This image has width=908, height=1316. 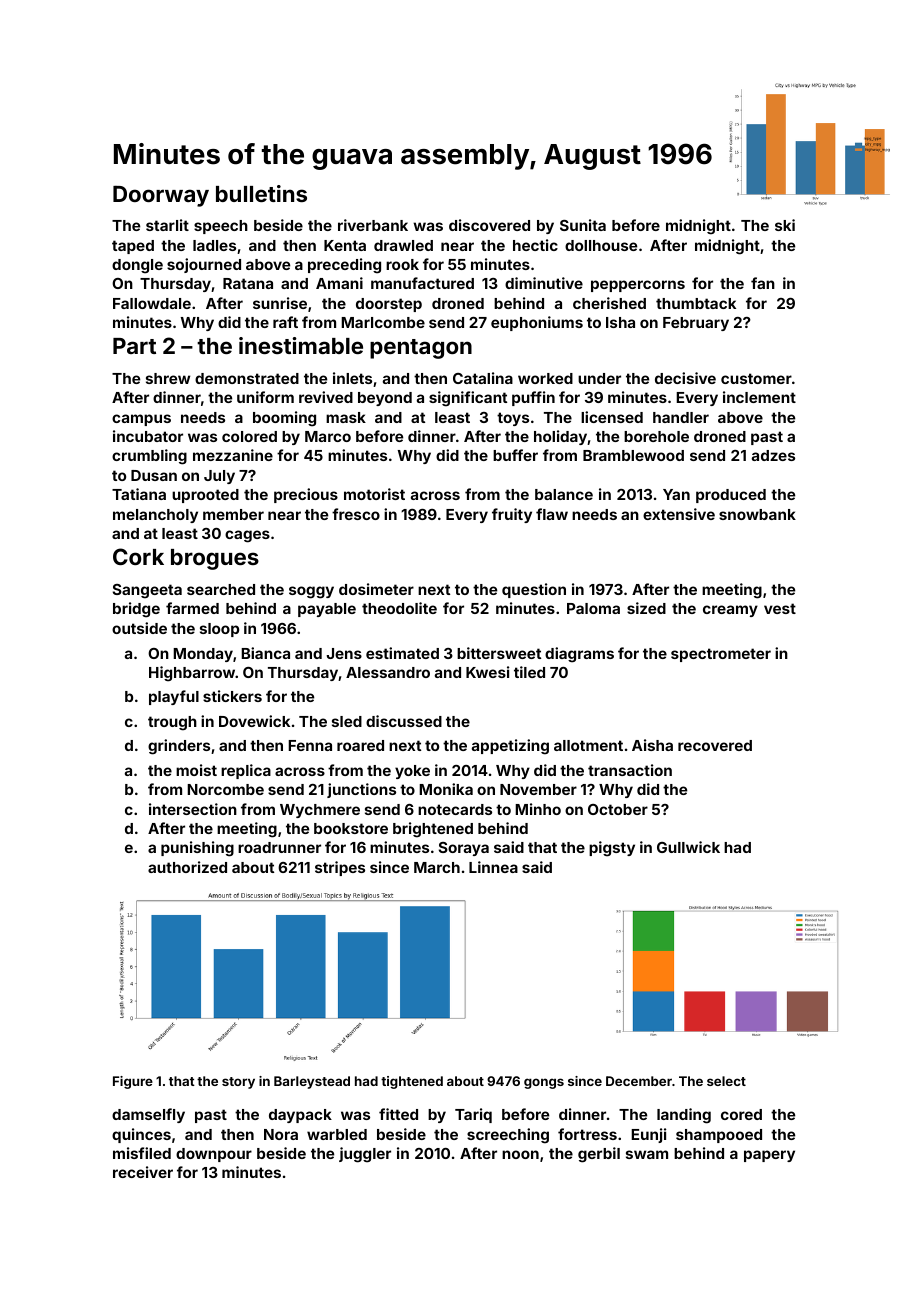 What do you see at coordinates (726, 1081) in the image?
I see `select` at bounding box center [726, 1081].
